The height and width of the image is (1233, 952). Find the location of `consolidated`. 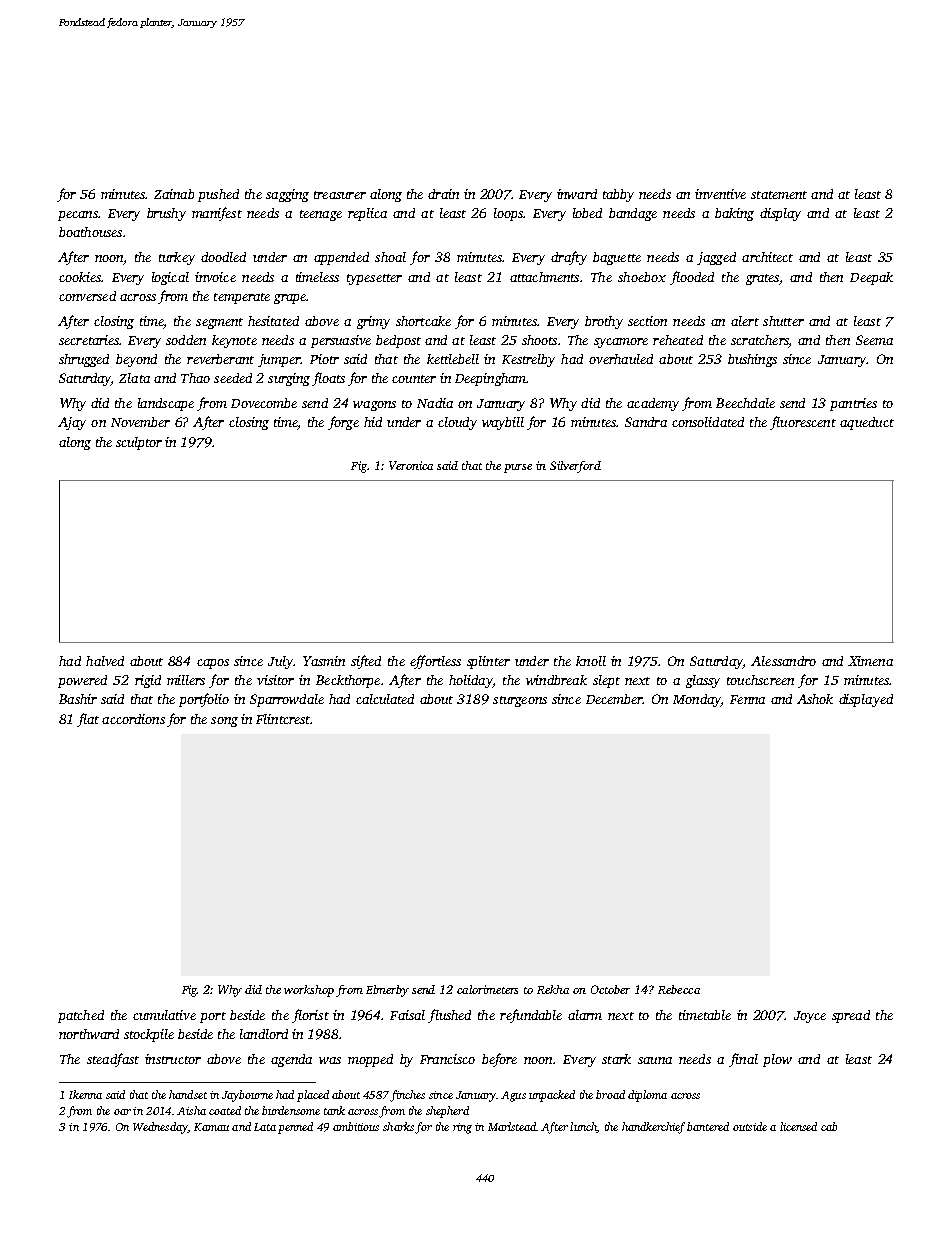

consolidated is located at coordinates (708, 422).
